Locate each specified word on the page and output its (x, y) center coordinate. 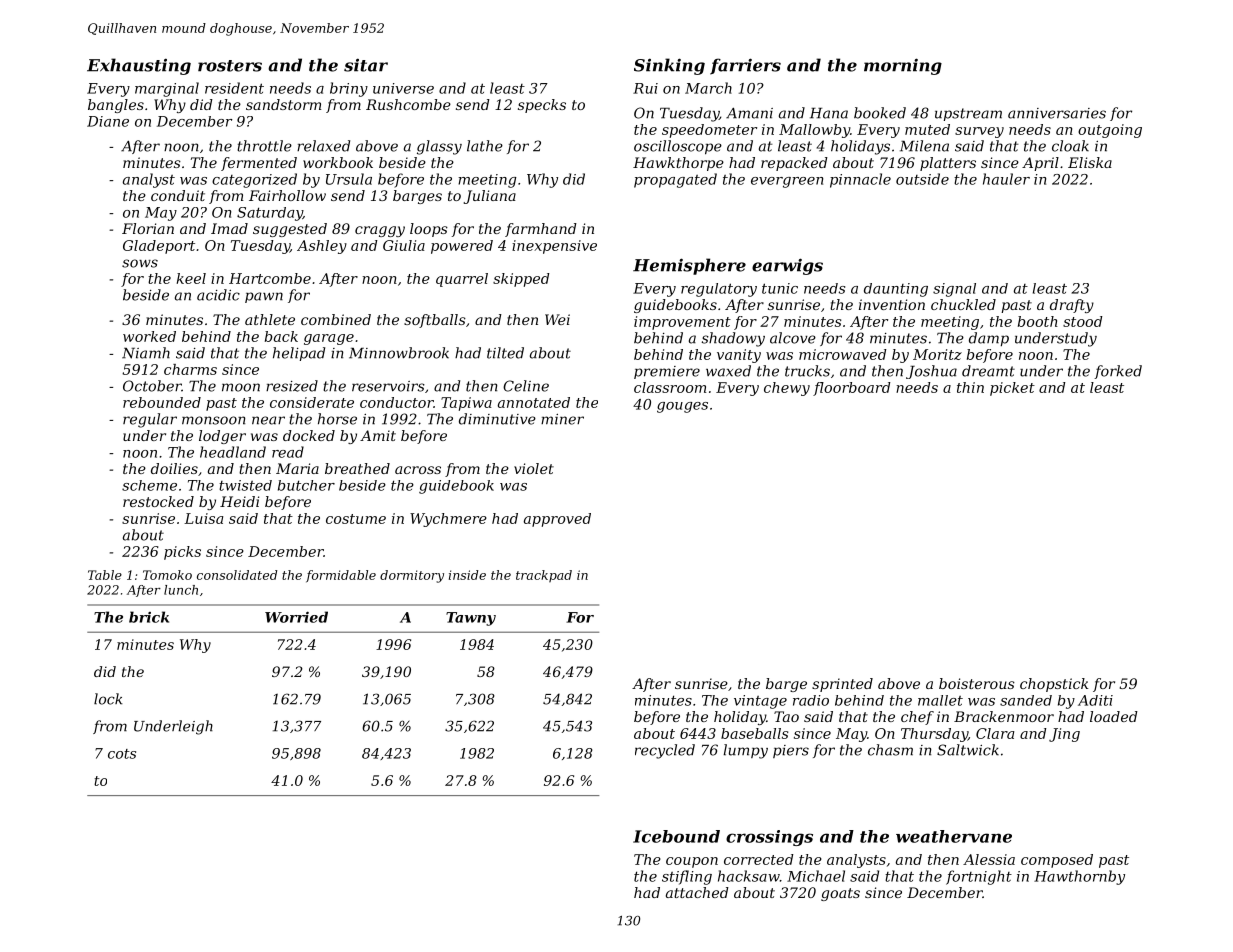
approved (557, 520)
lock (108, 699)
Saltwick (968, 750)
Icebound (676, 836)
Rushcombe (408, 104)
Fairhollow (287, 195)
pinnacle (860, 180)
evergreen (787, 182)
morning (903, 66)
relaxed (323, 146)
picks (182, 553)
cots (122, 754)
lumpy (745, 751)
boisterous (977, 683)
